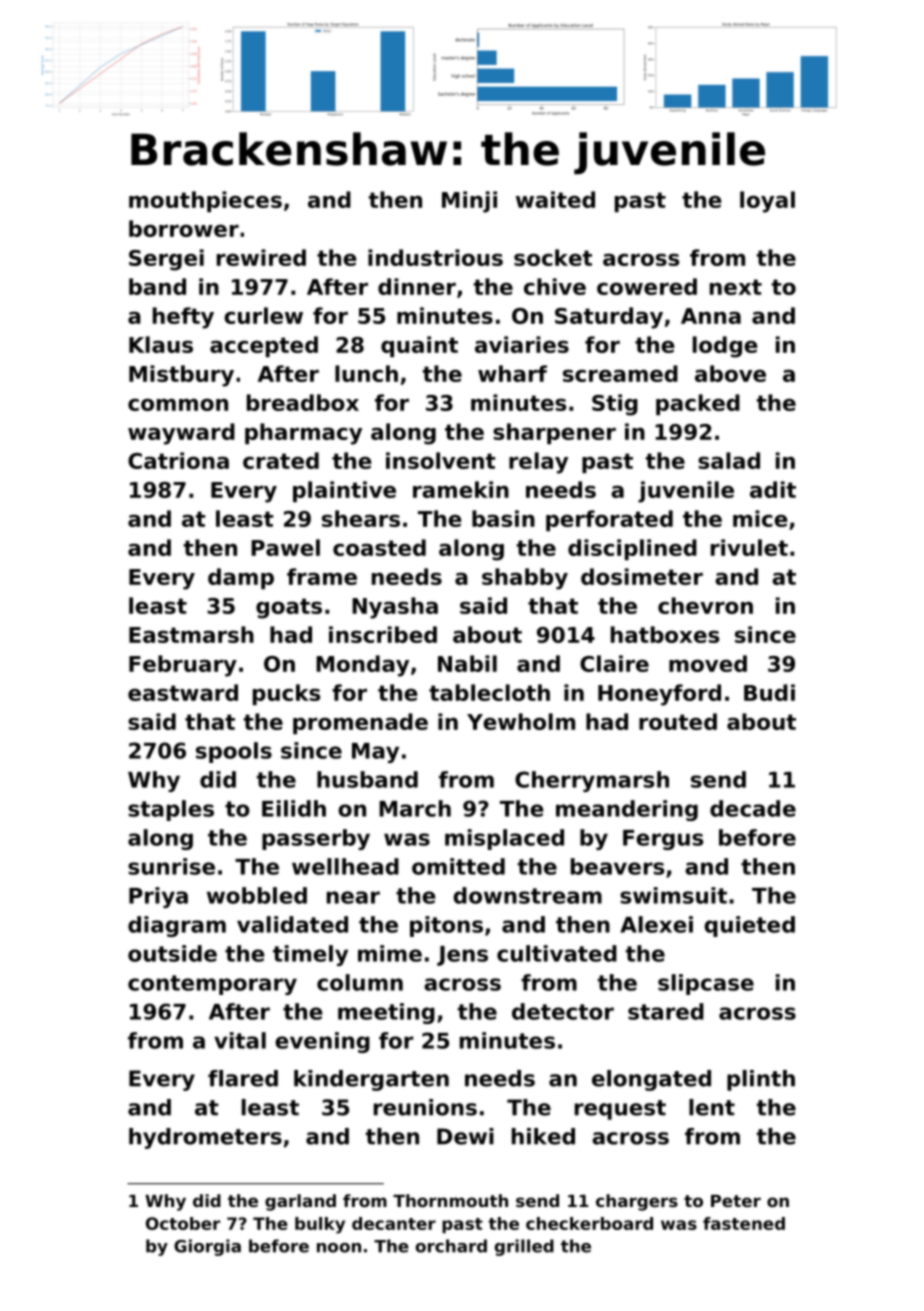 Image resolution: width=924 pixels, height=1311 pixels. I want to click on plinth, so click(761, 1080).
